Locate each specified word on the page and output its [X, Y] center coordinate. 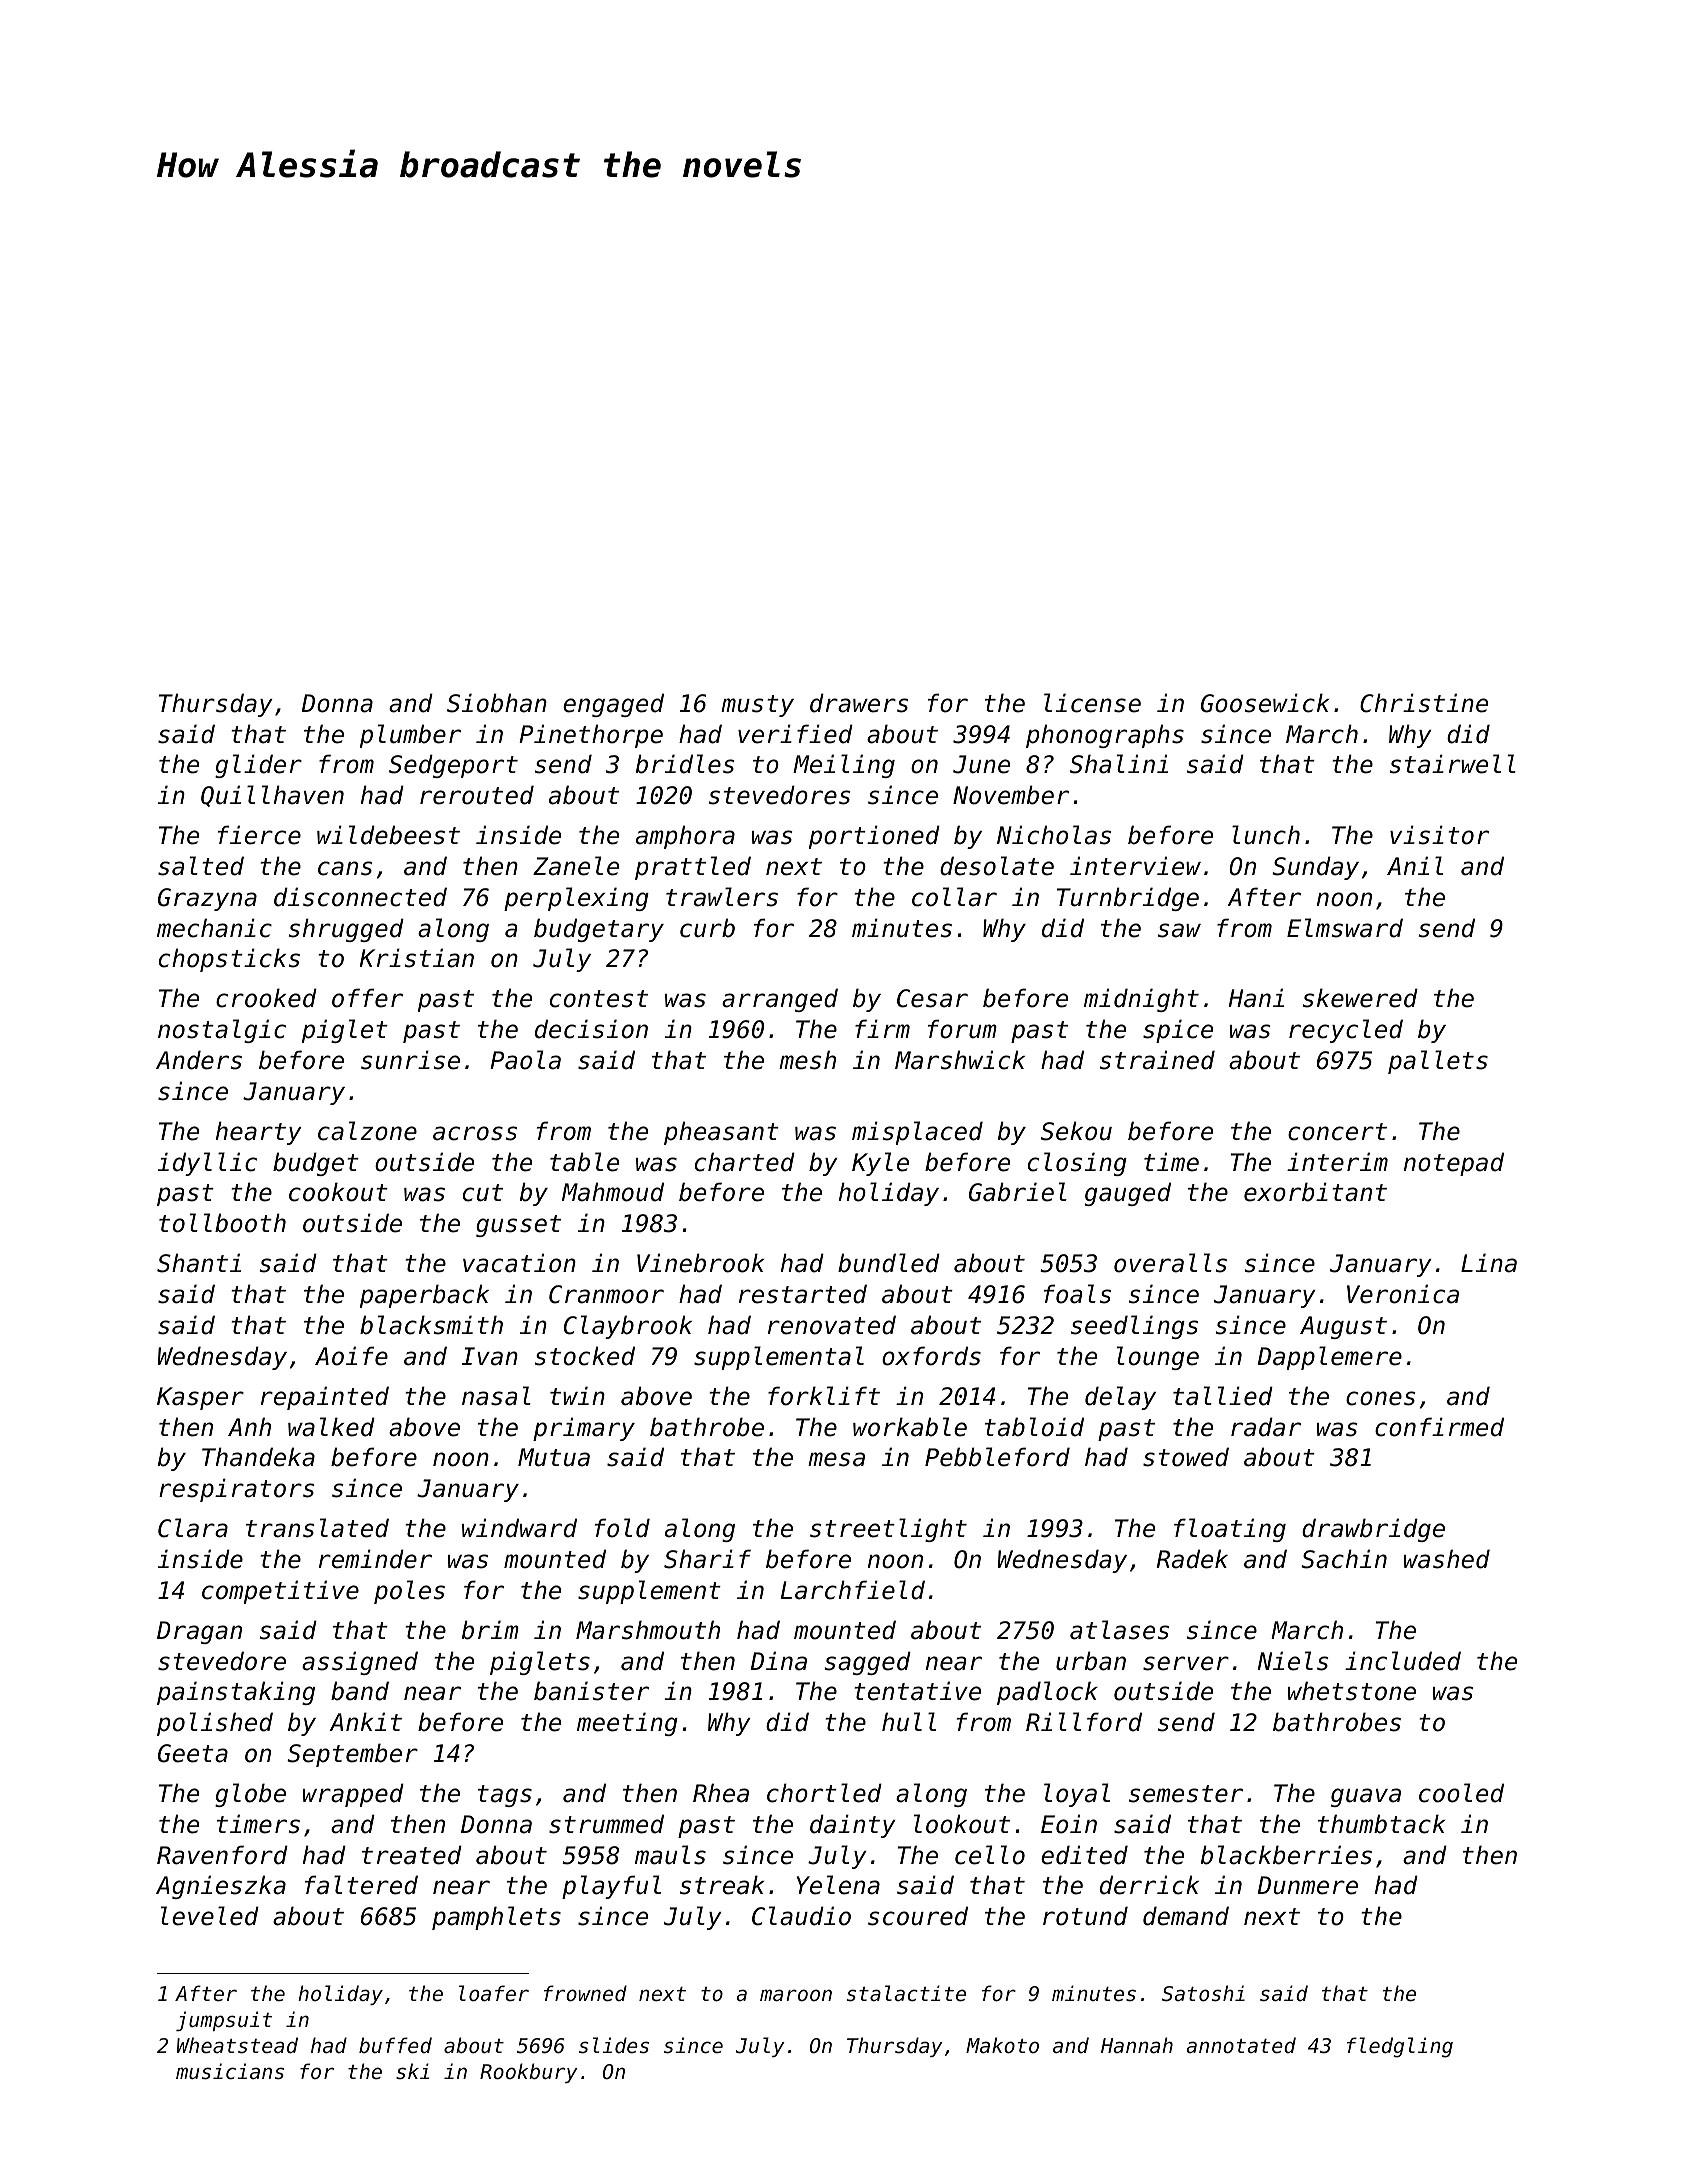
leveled [210, 1916]
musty [757, 706]
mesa [836, 1459]
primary [584, 1429]
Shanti [199, 1263]
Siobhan [497, 703]
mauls [670, 1855]
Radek [1192, 1559]
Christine [1424, 703]
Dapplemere [1330, 1358]
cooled [1461, 1793]
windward [519, 1528]
